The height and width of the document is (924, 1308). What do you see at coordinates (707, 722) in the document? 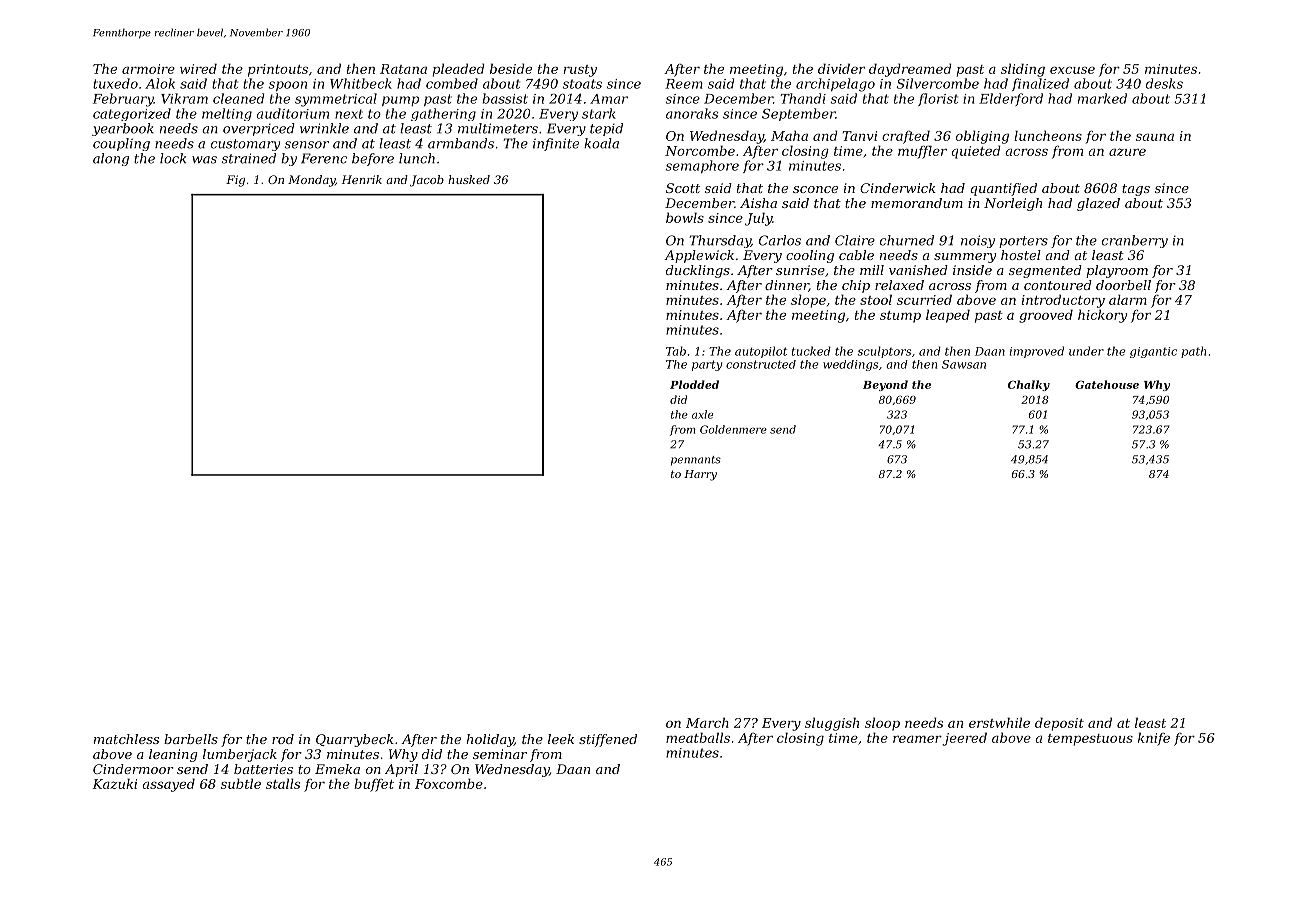
I see `March` at bounding box center [707, 722].
